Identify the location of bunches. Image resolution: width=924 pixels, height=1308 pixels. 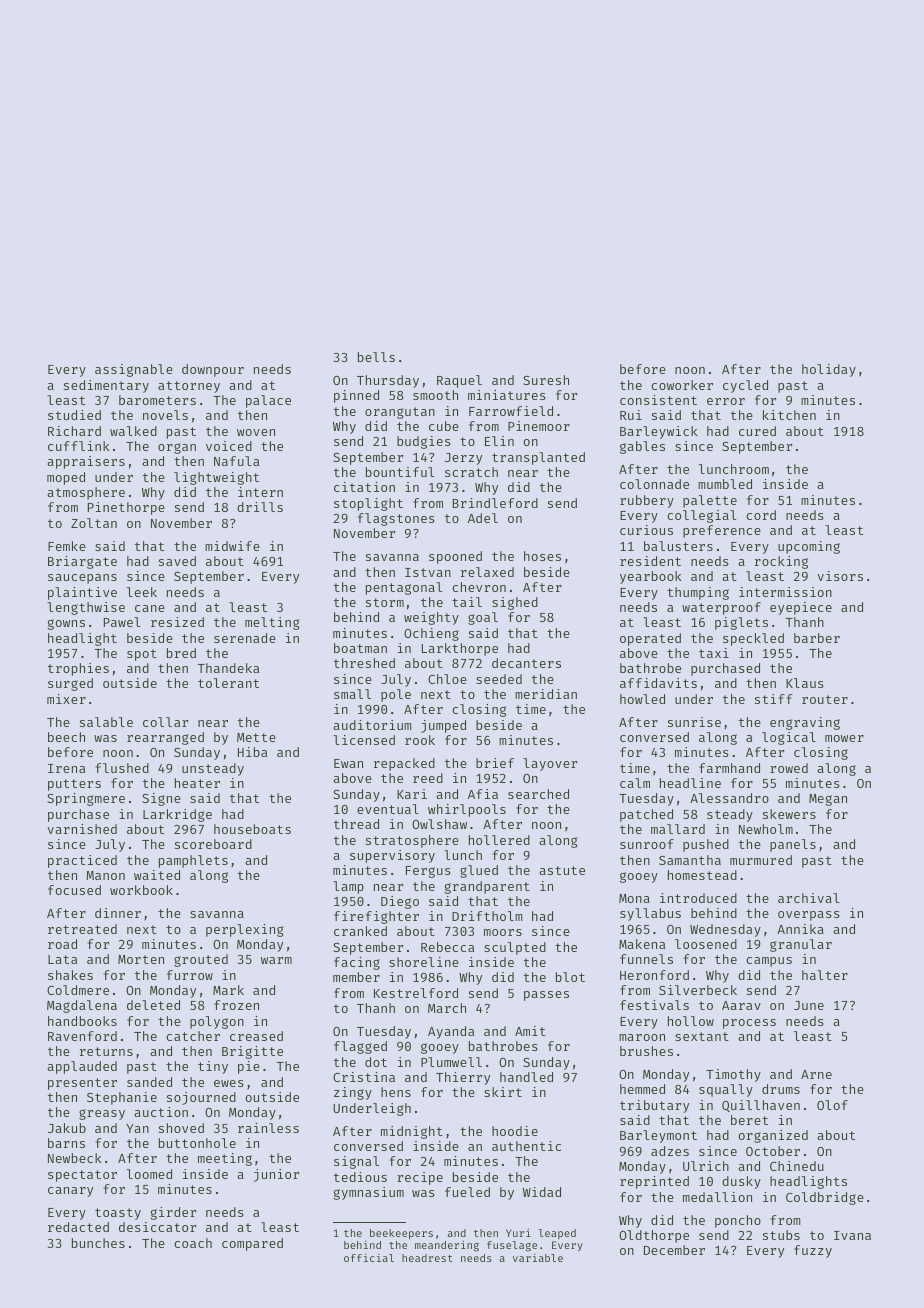
(98, 1243).
